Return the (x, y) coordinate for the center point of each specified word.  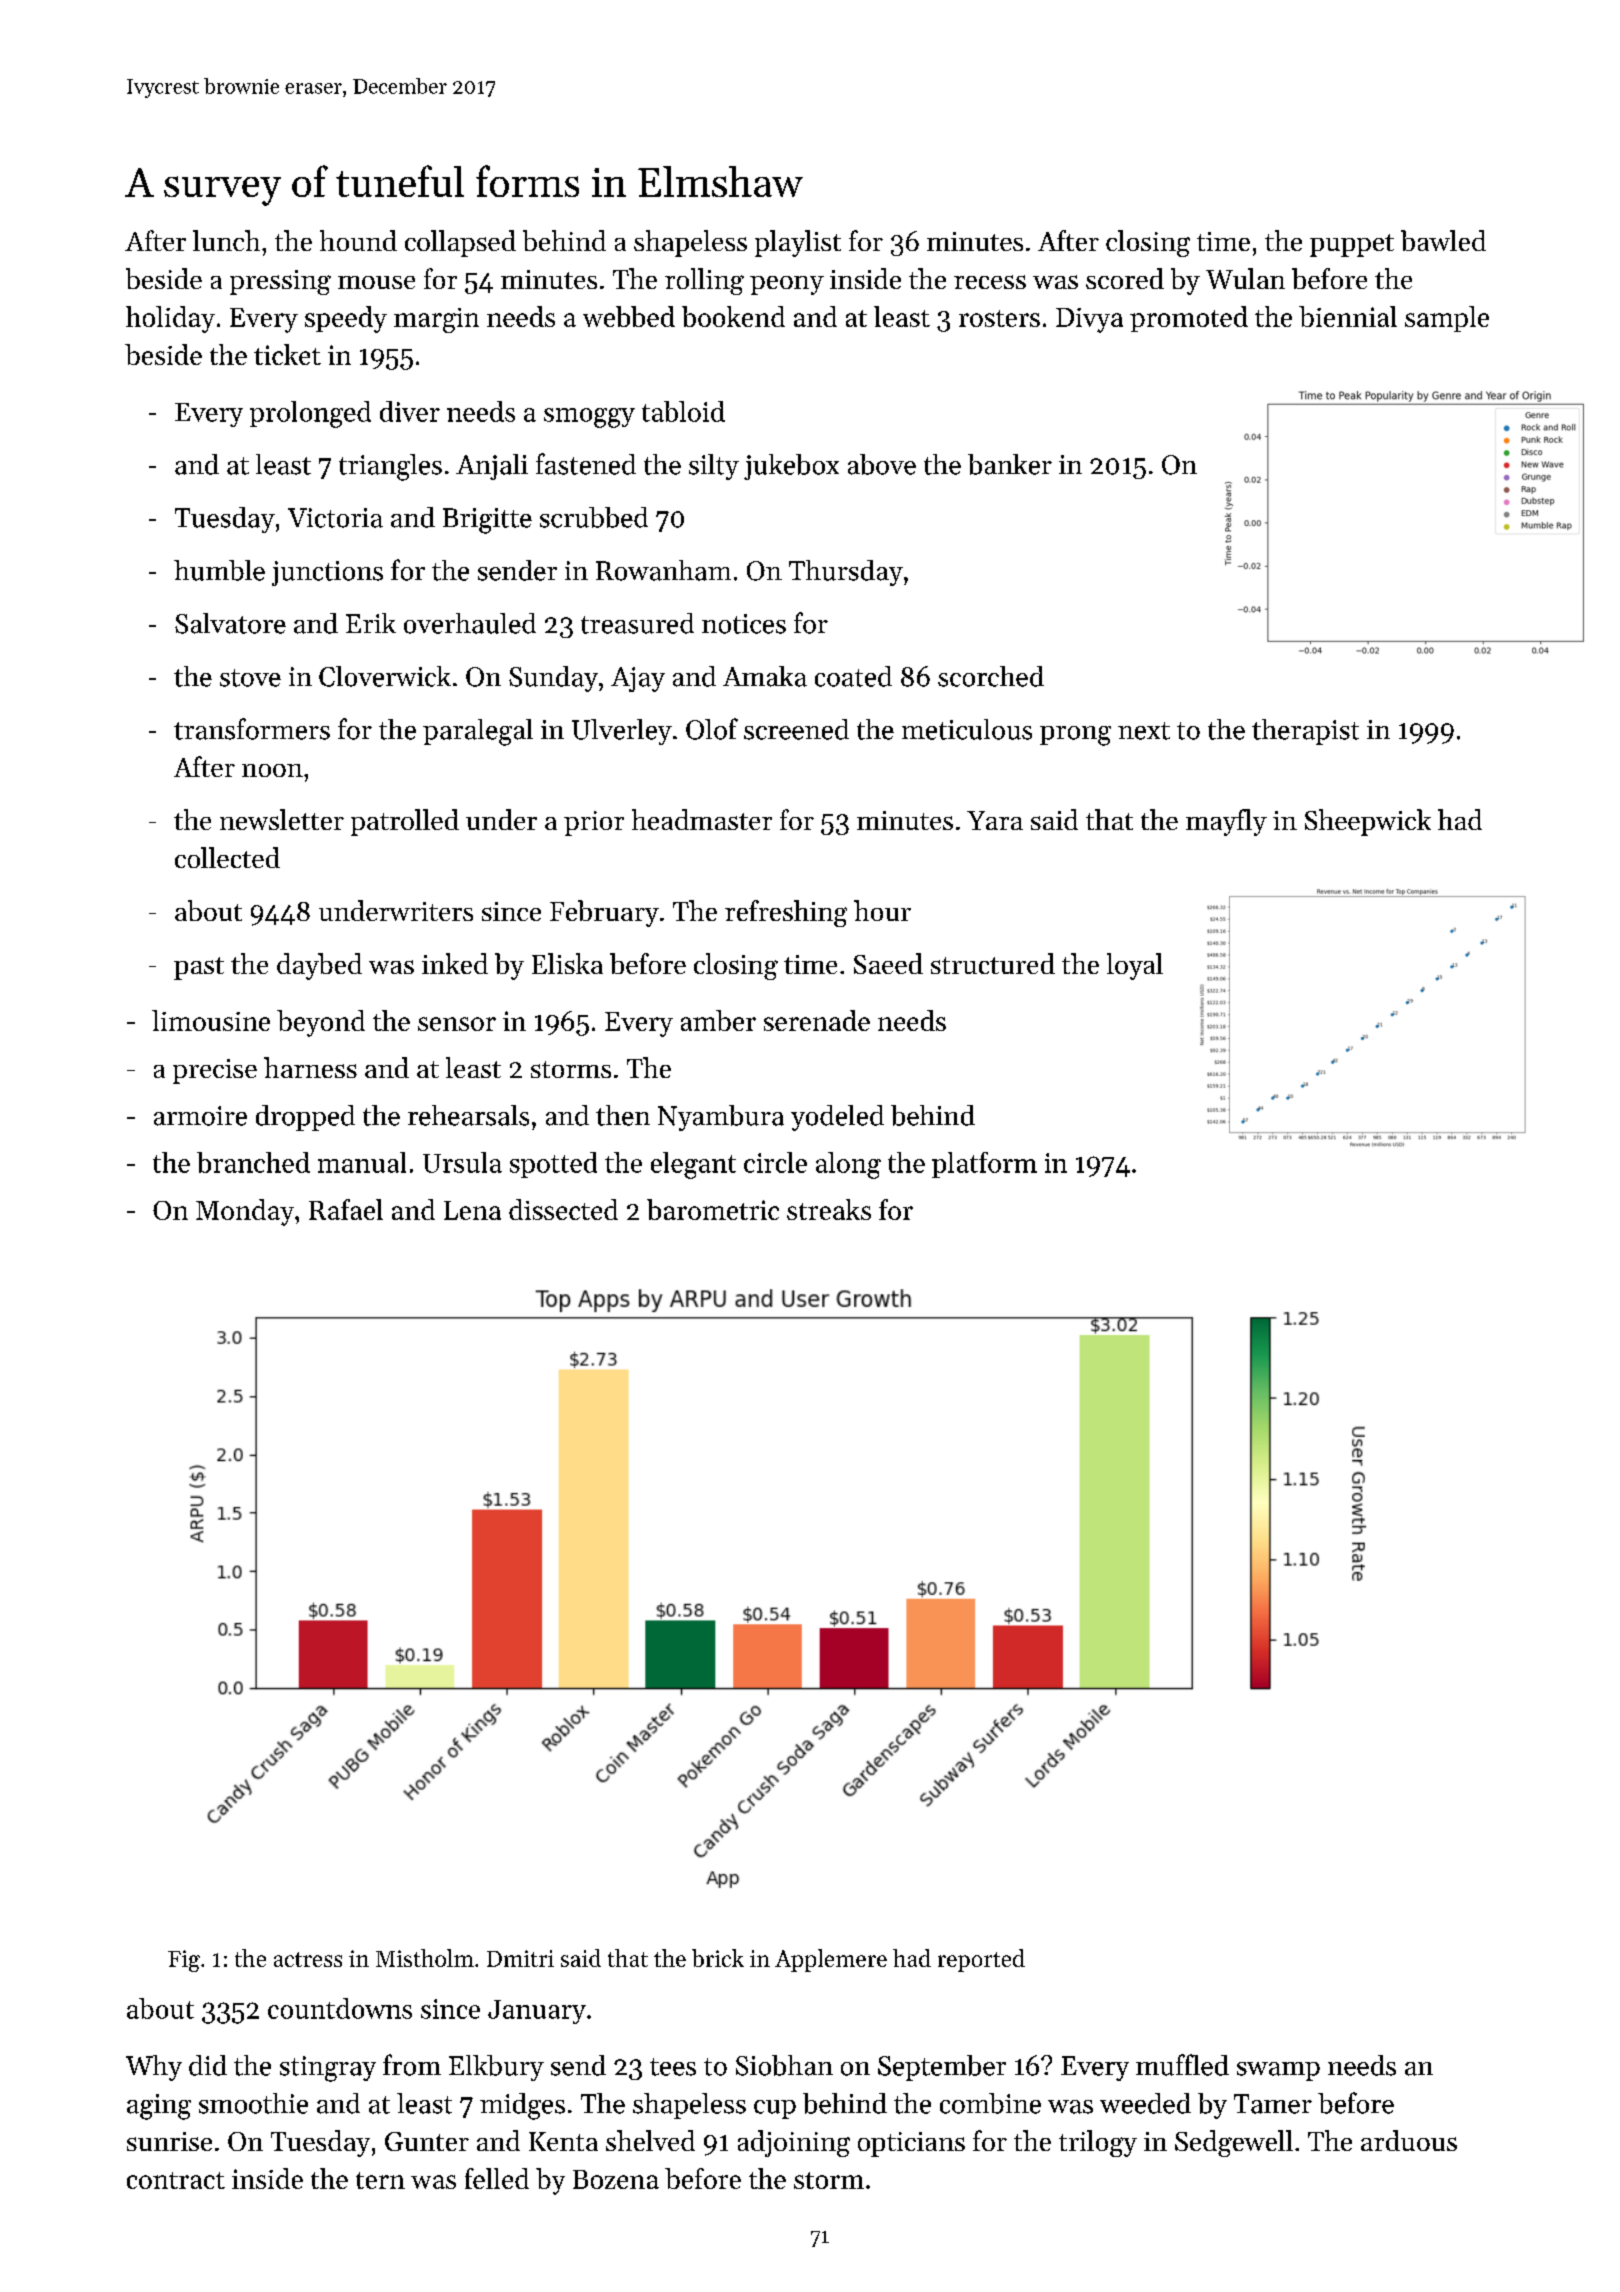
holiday (170, 319)
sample (1447, 319)
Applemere (831, 1960)
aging (159, 2107)
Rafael (346, 1209)
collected (227, 857)
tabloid (683, 411)
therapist (1305, 732)
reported (981, 1960)
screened (796, 729)
